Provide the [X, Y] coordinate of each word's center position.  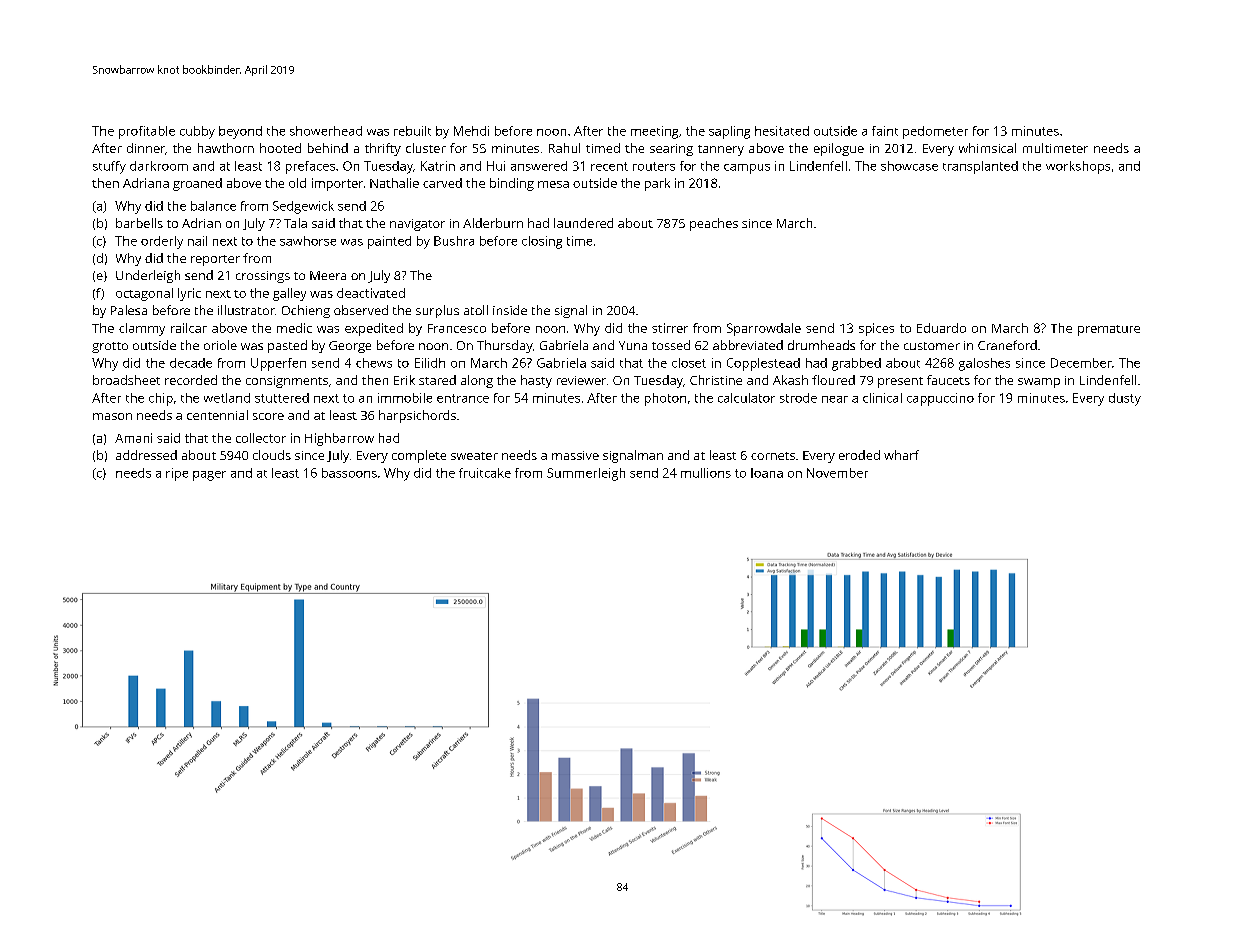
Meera [328, 275]
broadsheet [126, 380]
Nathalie [394, 183]
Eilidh [430, 363]
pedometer [935, 132]
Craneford [1007, 345]
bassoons [349, 473]
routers [654, 166]
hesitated [782, 131]
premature [1109, 330]
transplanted [980, 167]
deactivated [371, 293]
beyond [240, 132]
